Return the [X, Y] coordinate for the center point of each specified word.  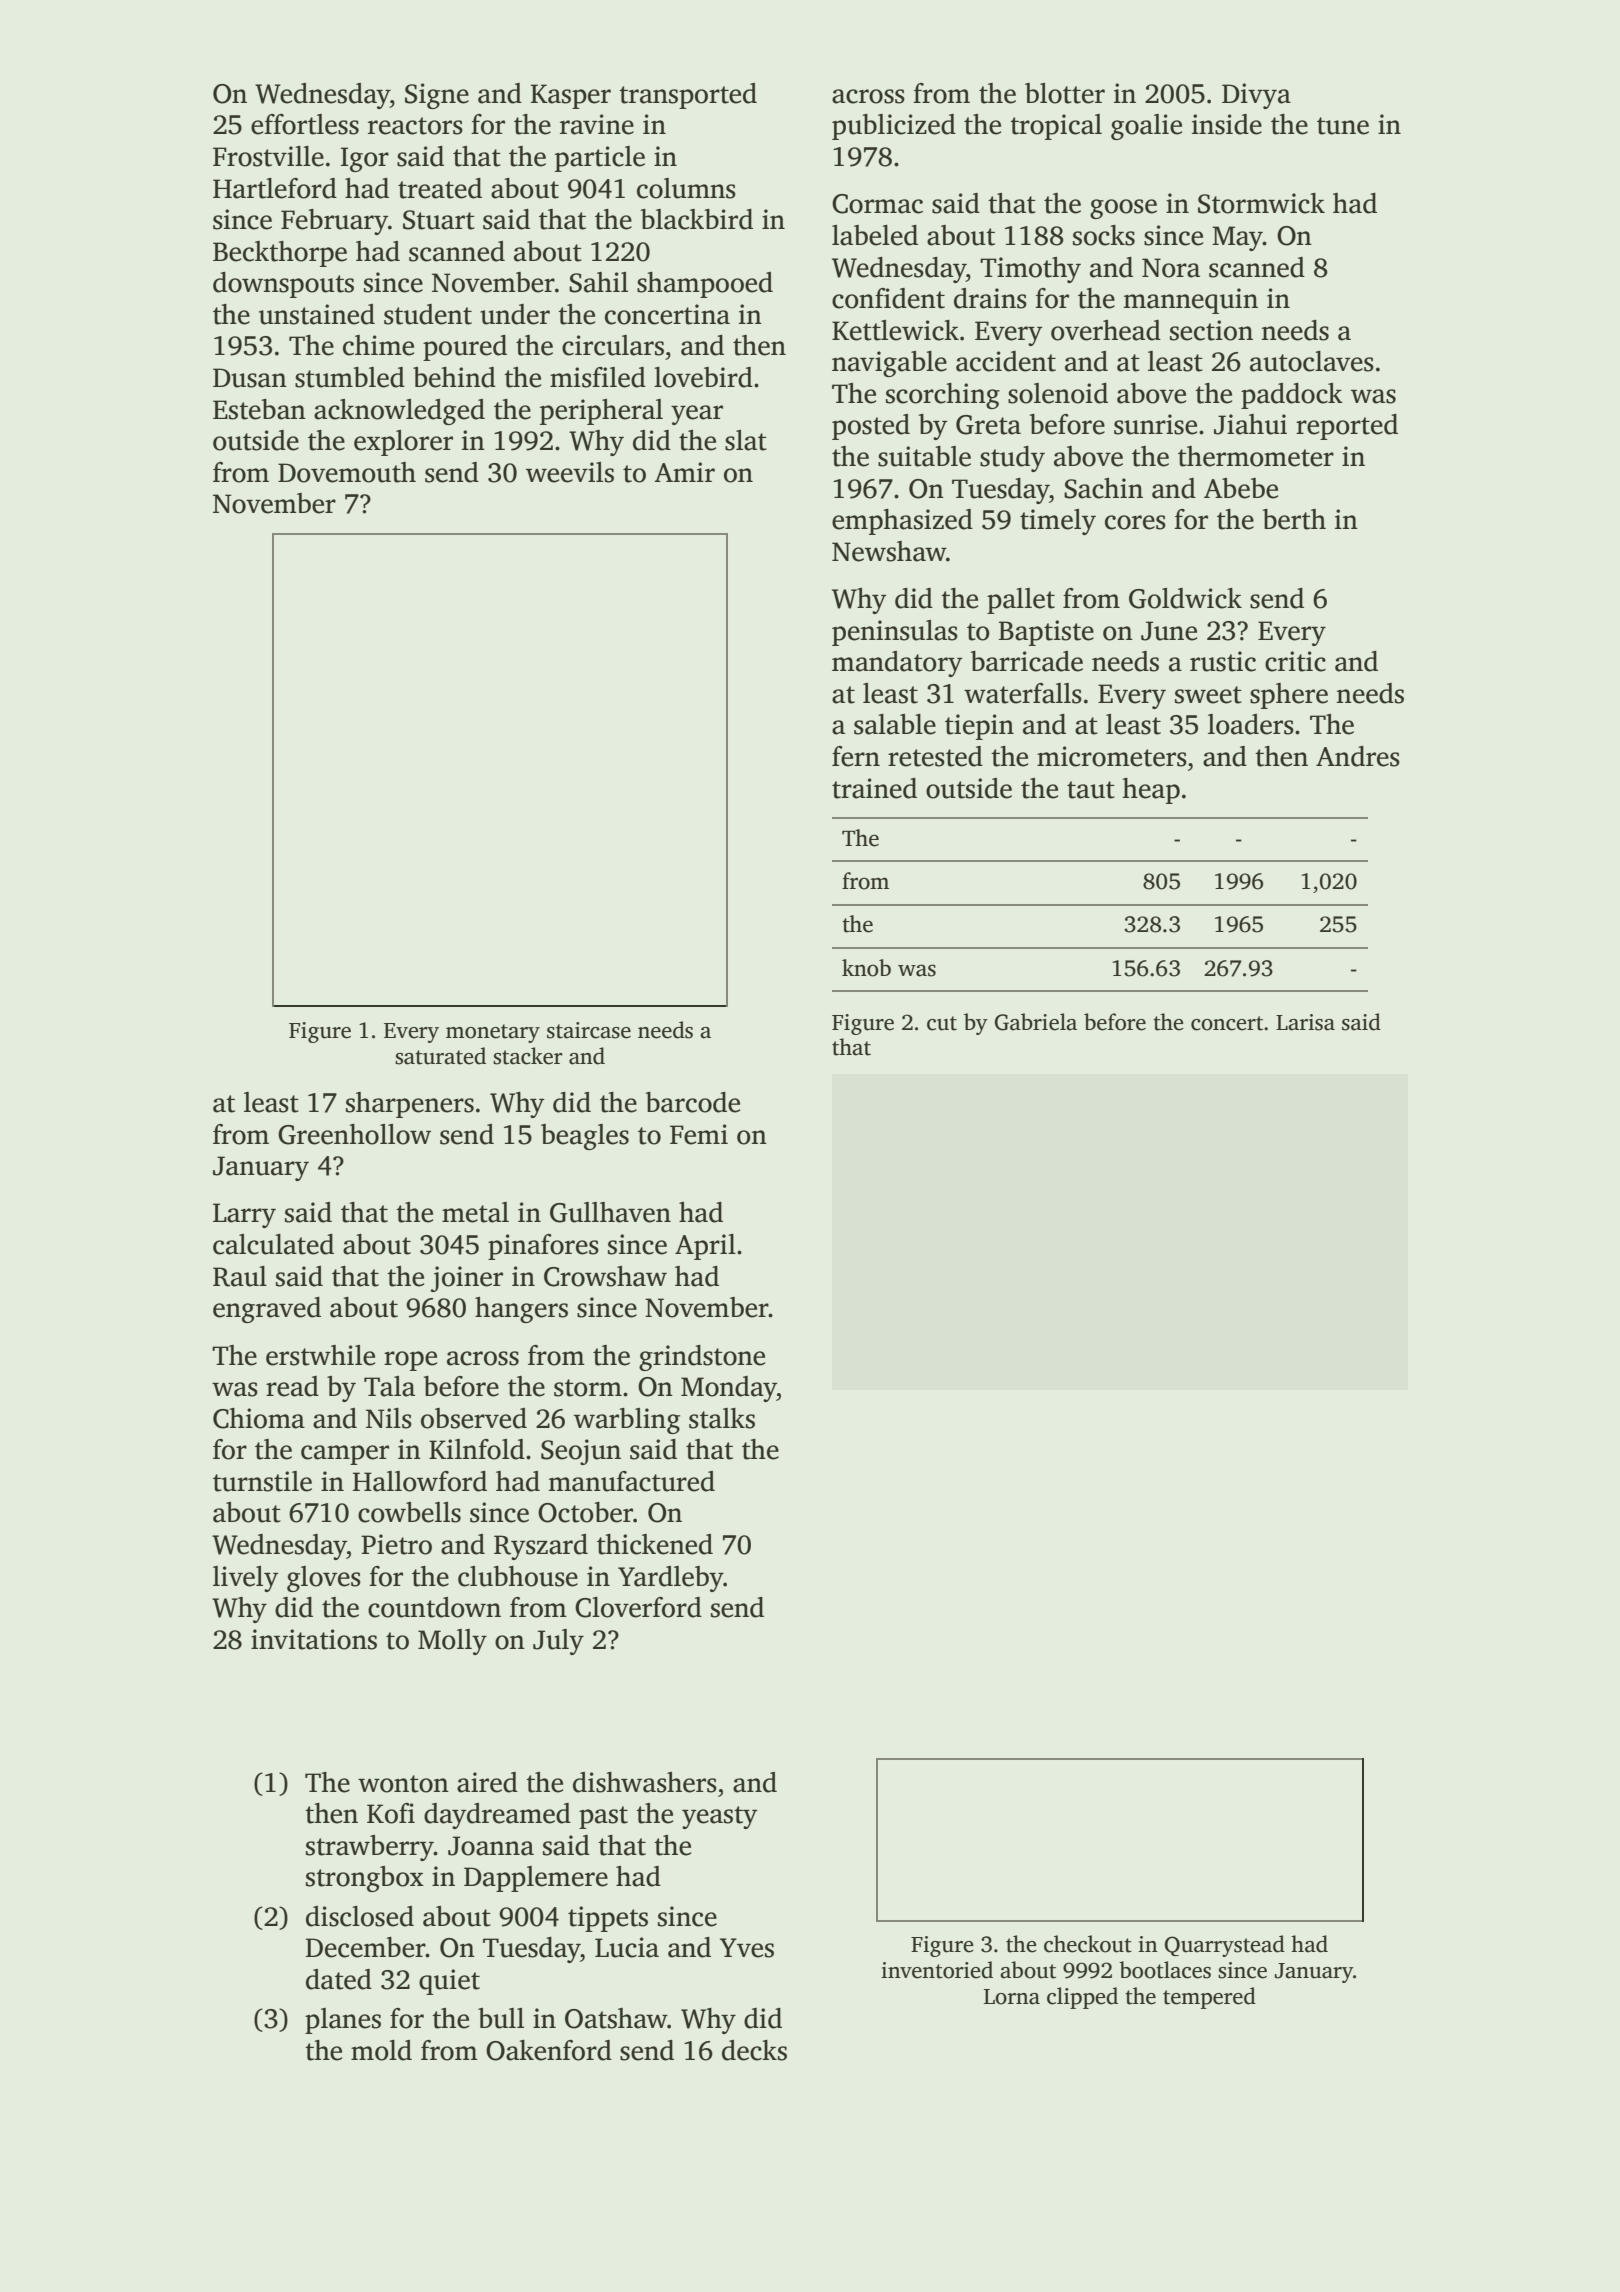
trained [874, 788]
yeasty [720, 1817]
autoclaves [1312, 361]
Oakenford [549, 2050]
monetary [493, 1033]
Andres [1358, 756]
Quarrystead [1225, 1946]
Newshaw [889, 551]
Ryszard [541, 1547]
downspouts [283, 285]
